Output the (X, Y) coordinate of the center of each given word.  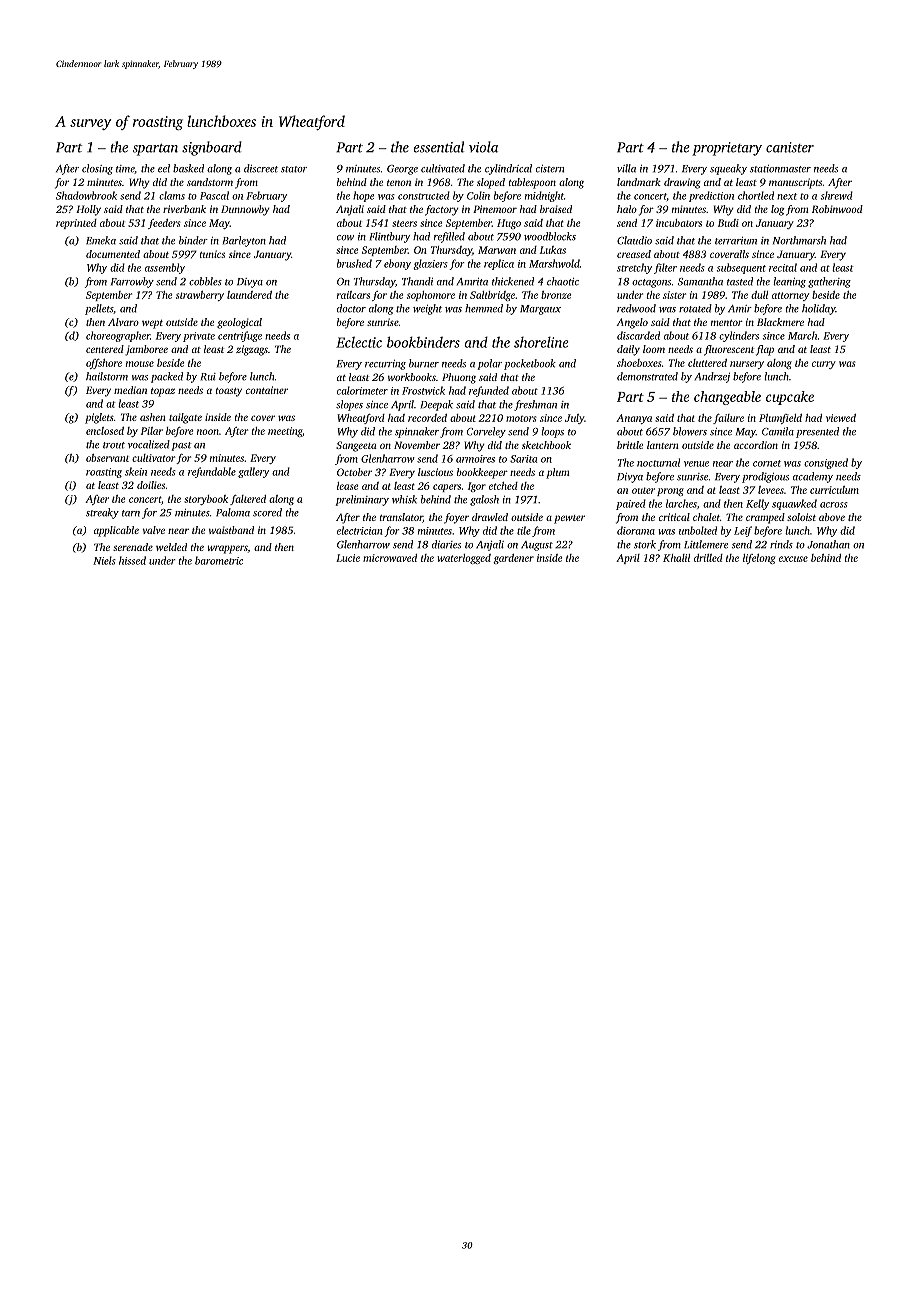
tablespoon (532, 183)
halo (627, 209)
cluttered (707, 363)
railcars (353, 295)
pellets (99, 309)
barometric (219, 560)
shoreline (541, 342)
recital (783, 267)
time (125, 169)
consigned (826, 463)
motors (521, 418)
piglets (99, 418)
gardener (513, 559)
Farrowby (132, 282)
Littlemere (706, 544)
